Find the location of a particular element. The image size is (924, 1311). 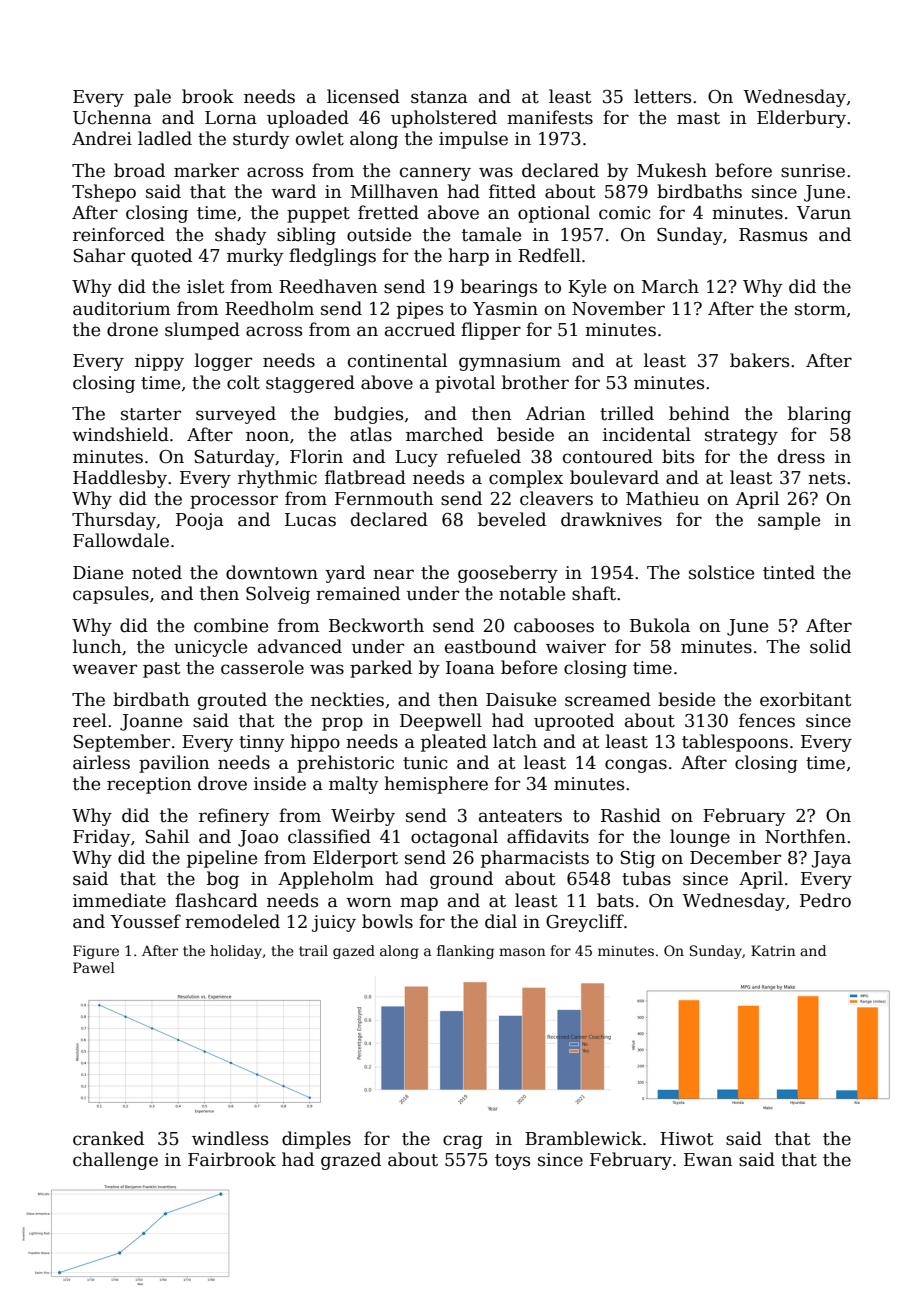

Weirby is located at coordinates (363, 817).
